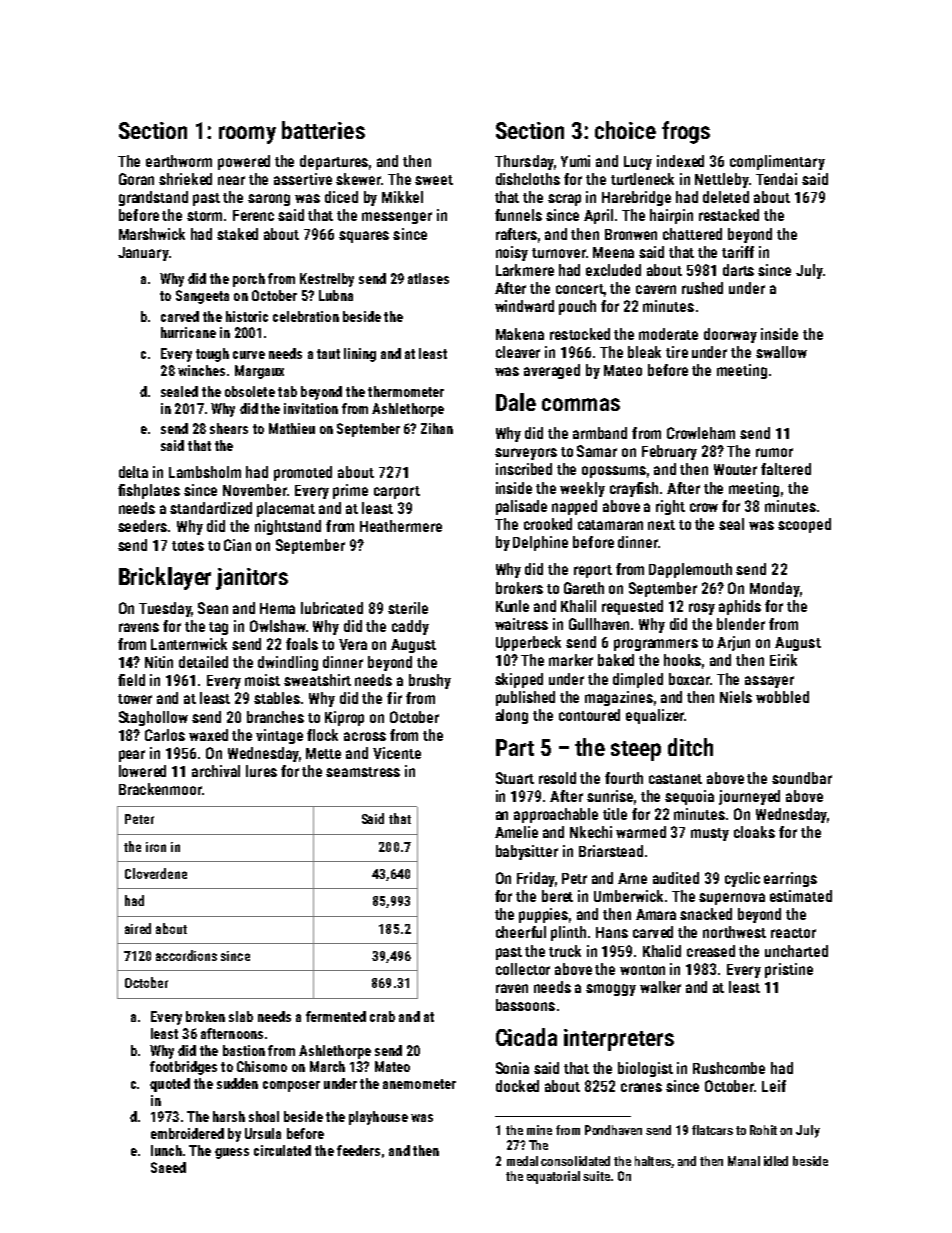 This document has height=1233, width=952. What do you see at coordinates (135, 699) in the document?
I see `tower` at bounding box center [135, 699].
